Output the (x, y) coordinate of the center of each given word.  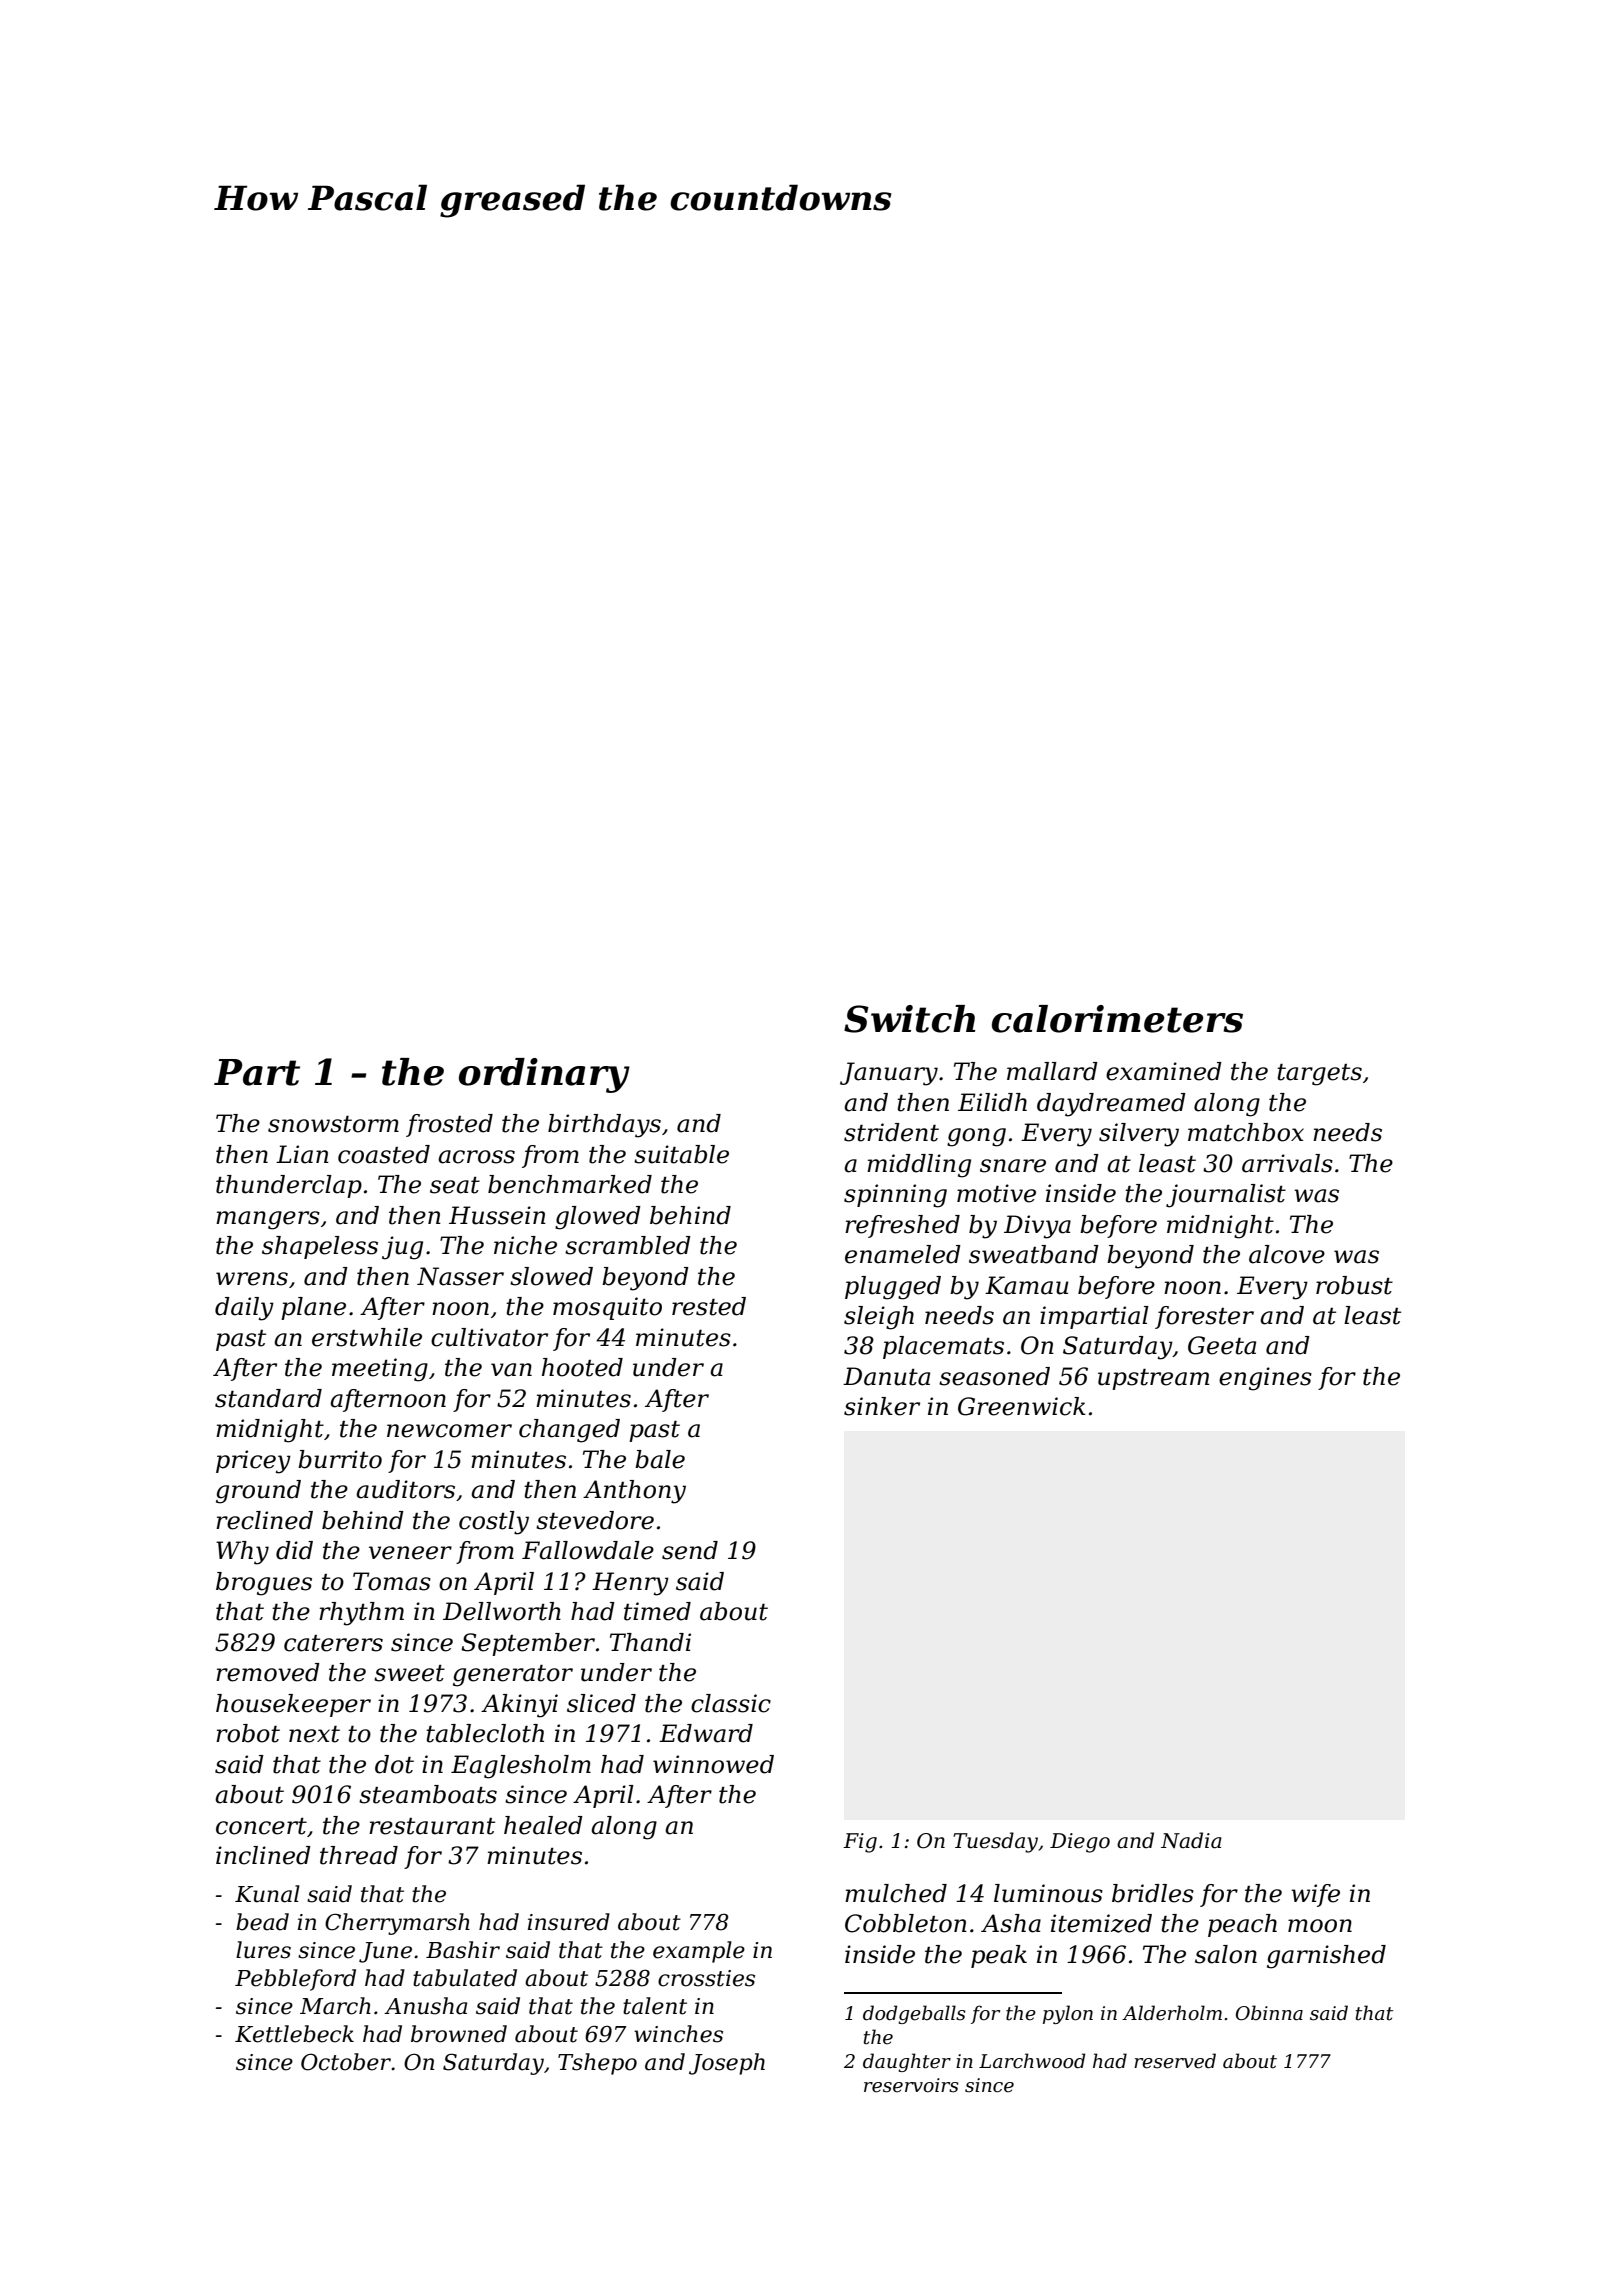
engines (1265, 1379)
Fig (860, 1843)
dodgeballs (914, 2014)
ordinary (544, 1075)
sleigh (879, 1318)
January (889, 1074)
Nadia (1191, 1840)
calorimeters (1117, 1019)
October (346, 2062)
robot (248, 1733)
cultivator (489, 1337)
